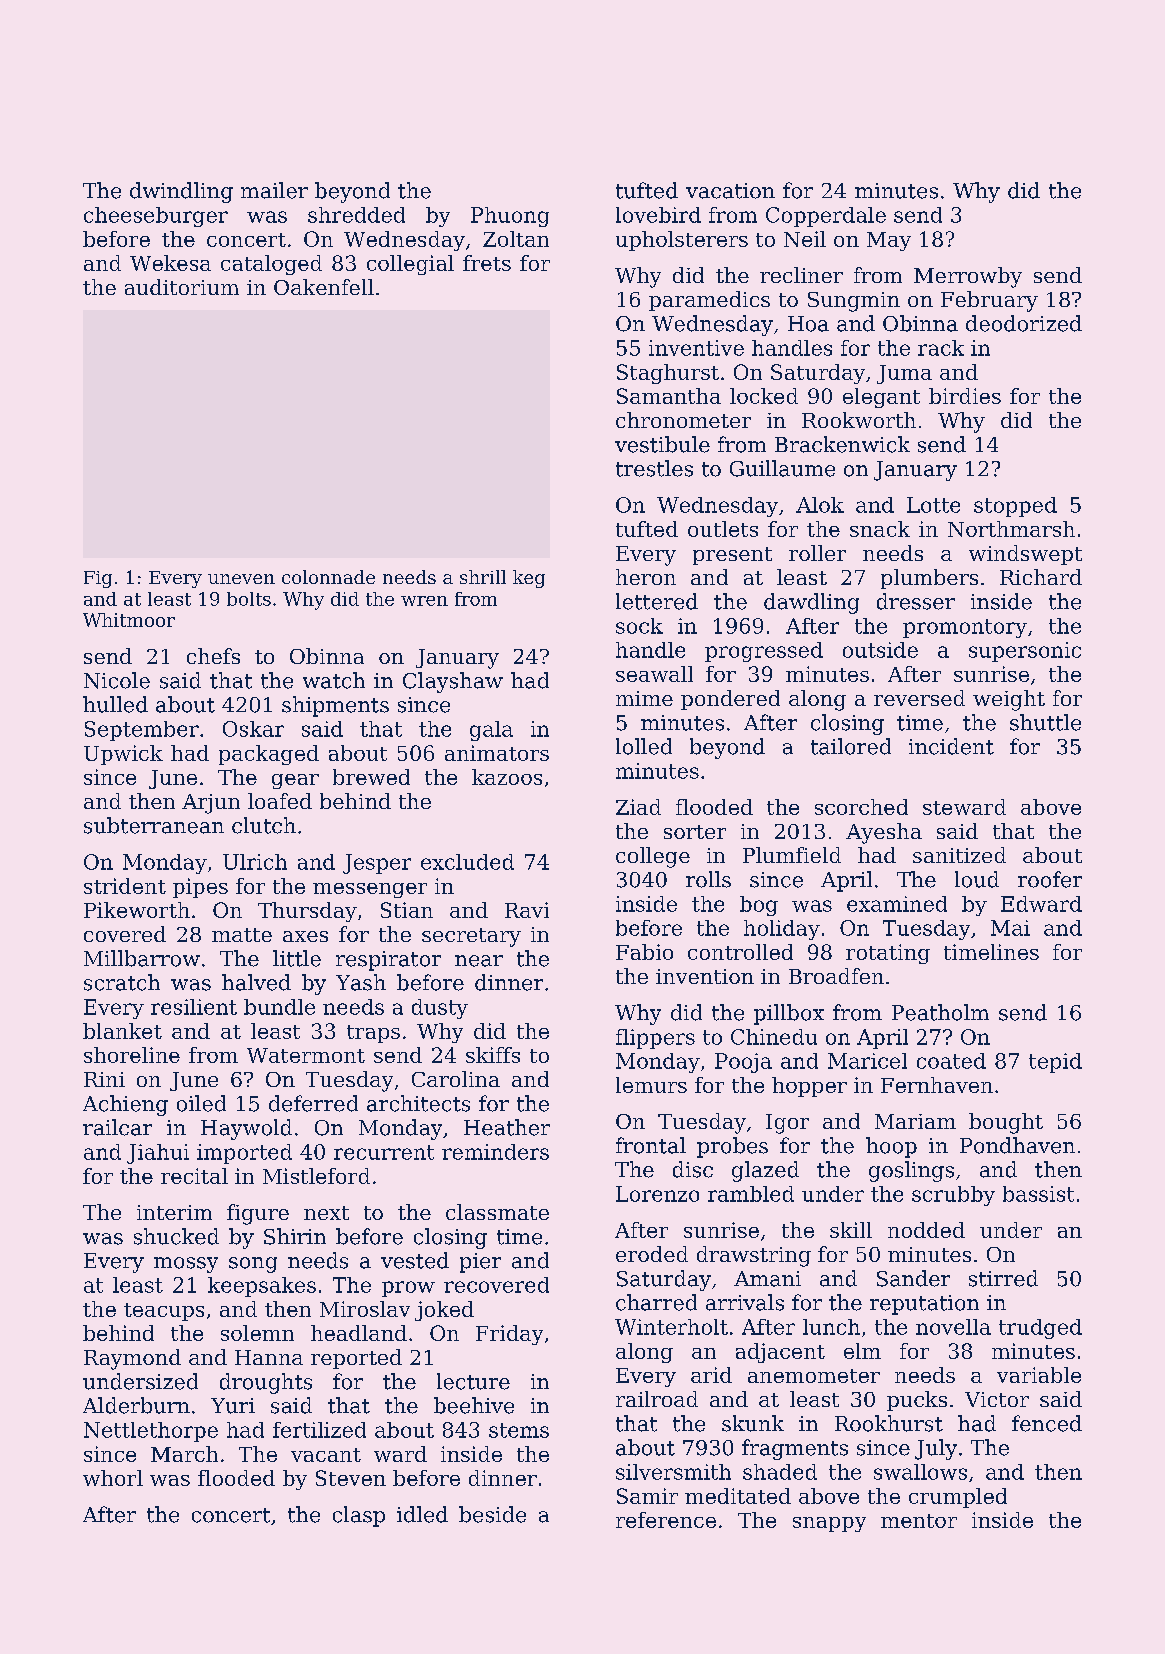  I want to click on sanitized, so click(959, 855).
